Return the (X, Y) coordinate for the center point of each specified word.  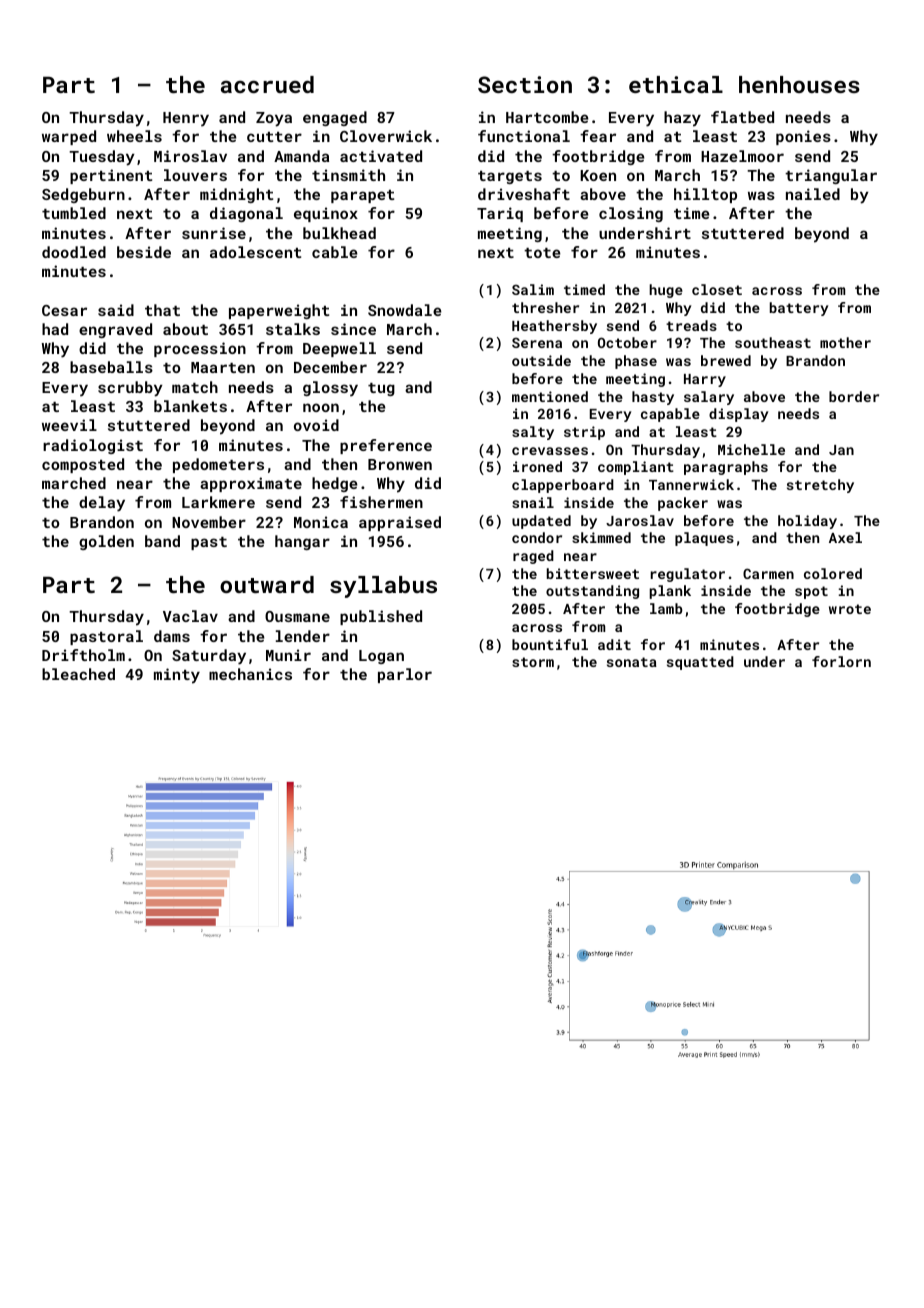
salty (533, 433)
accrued (267, 84)
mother (845, 342)
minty (177, 676)
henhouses (799, 84)
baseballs (111, 367)
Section (525, 84)
